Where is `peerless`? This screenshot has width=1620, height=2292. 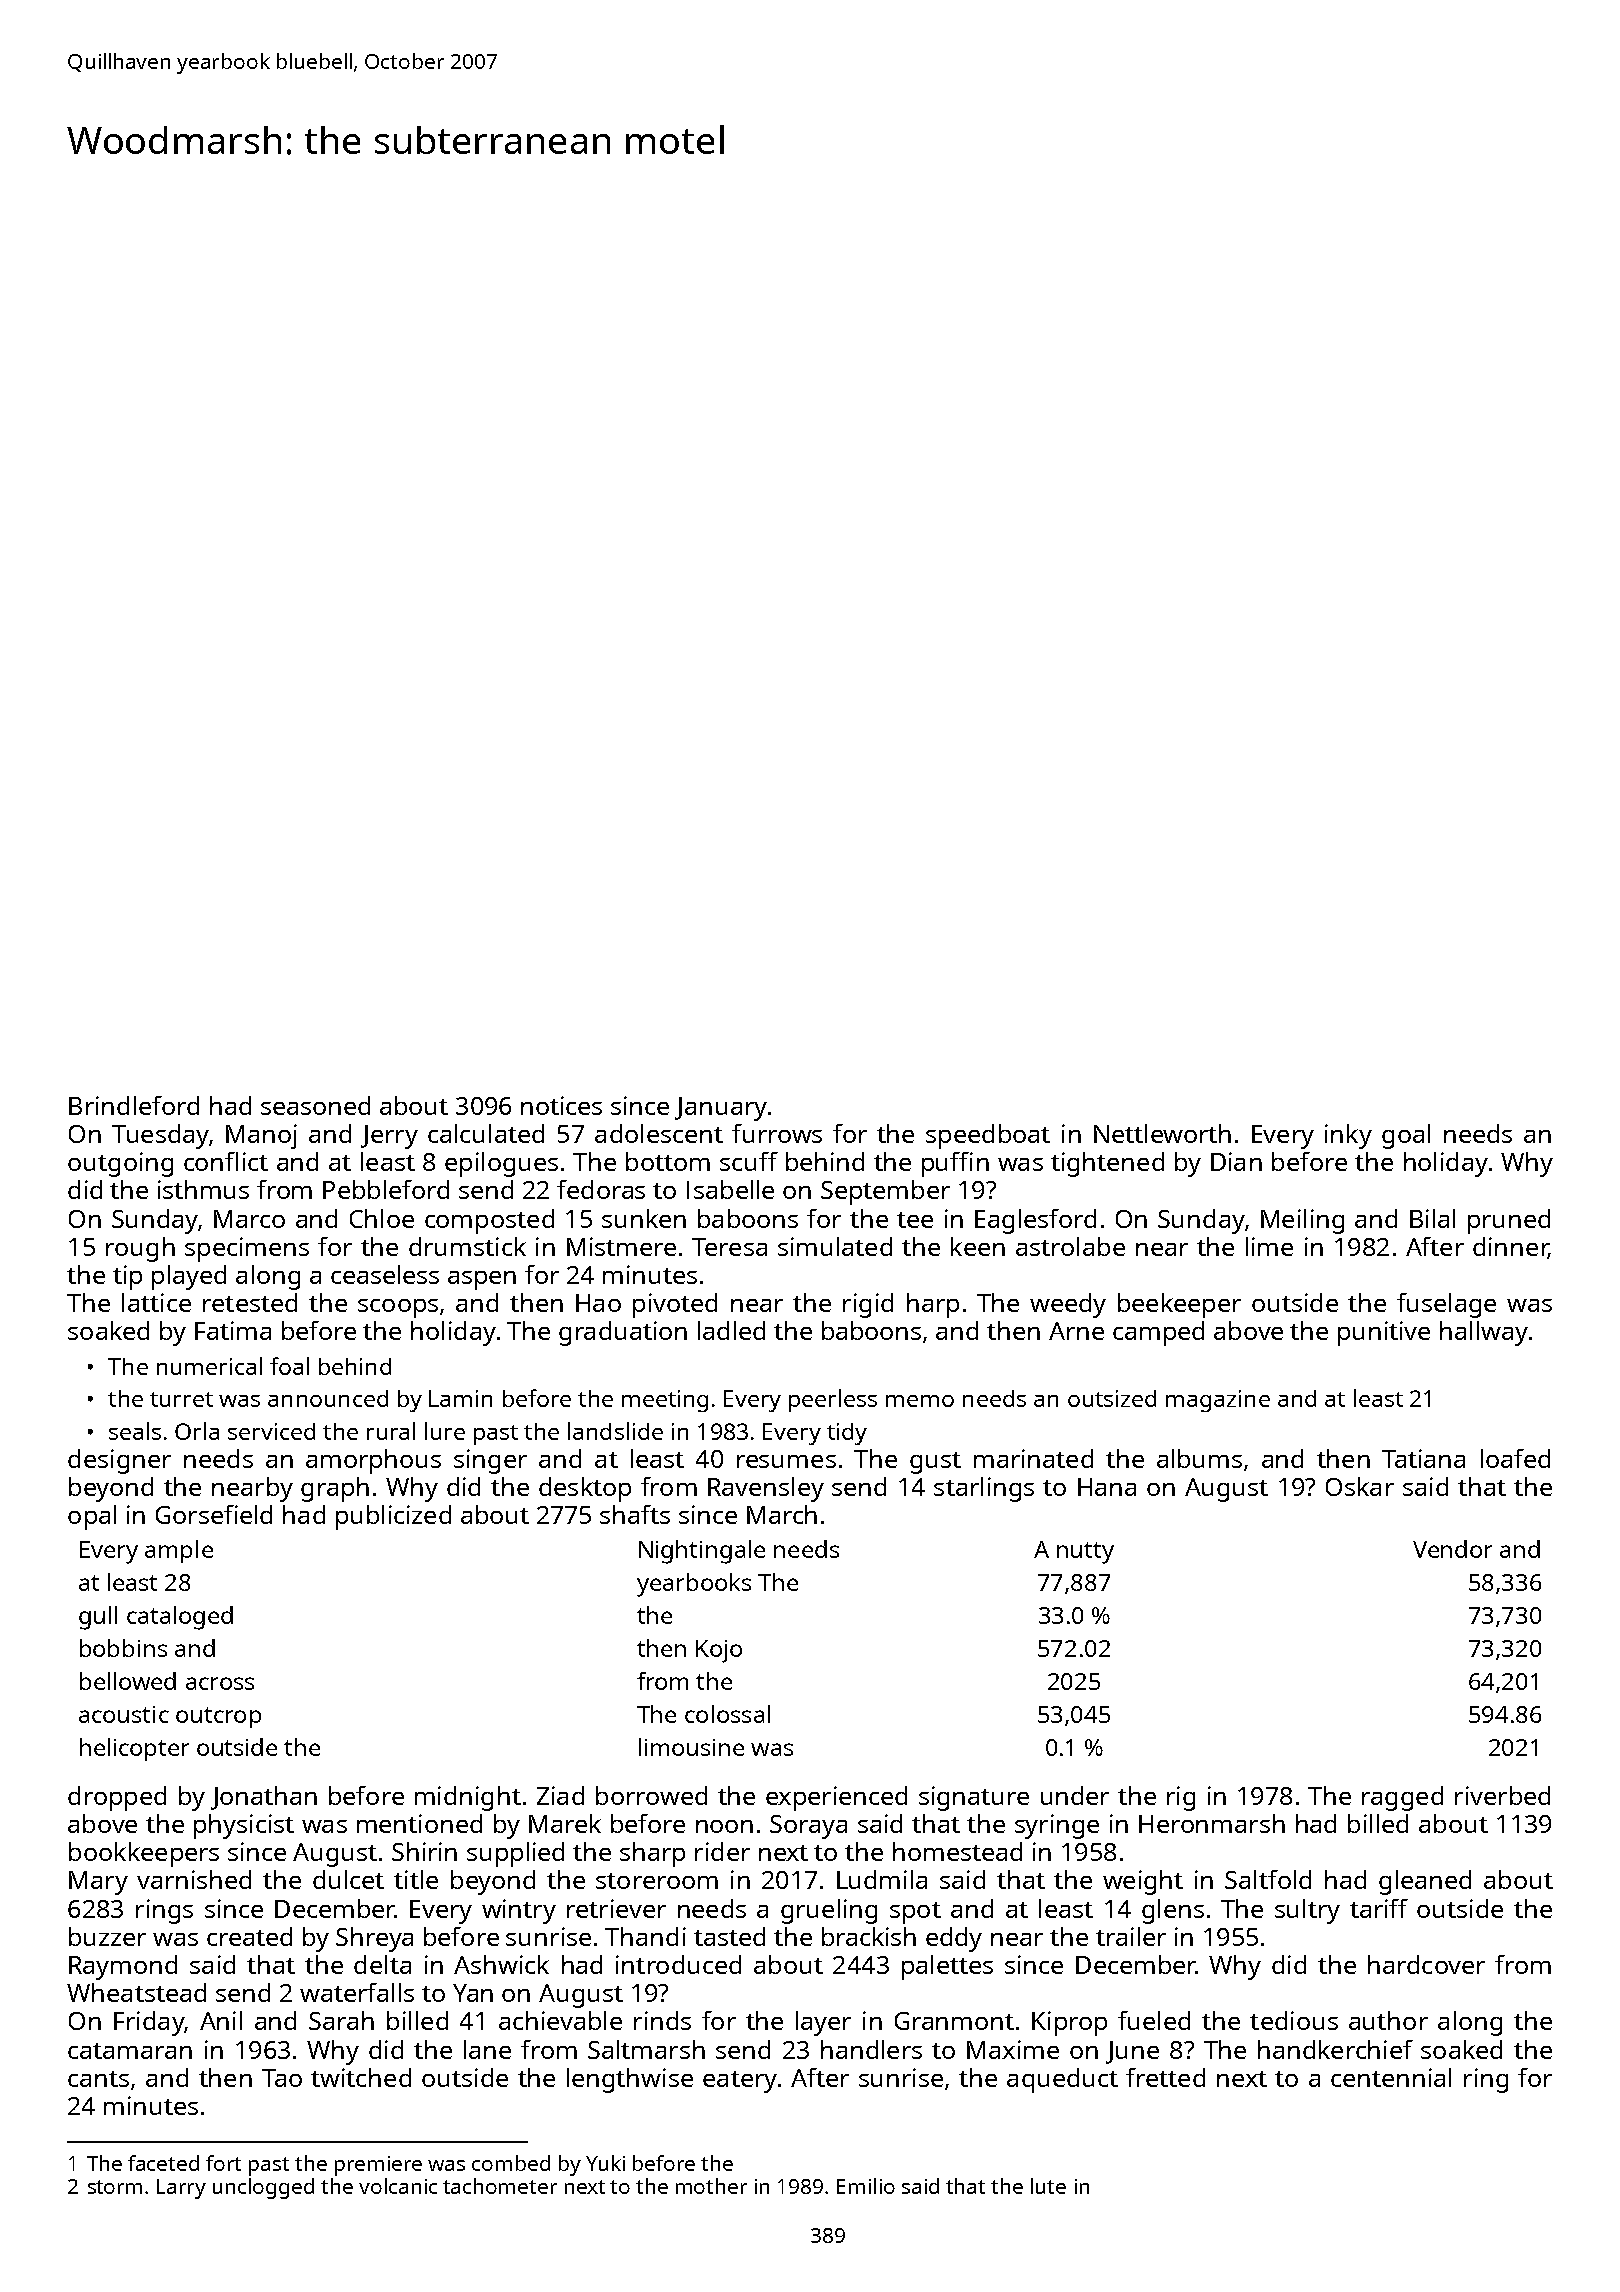 peerless is located at coordinates (833, 1400).
